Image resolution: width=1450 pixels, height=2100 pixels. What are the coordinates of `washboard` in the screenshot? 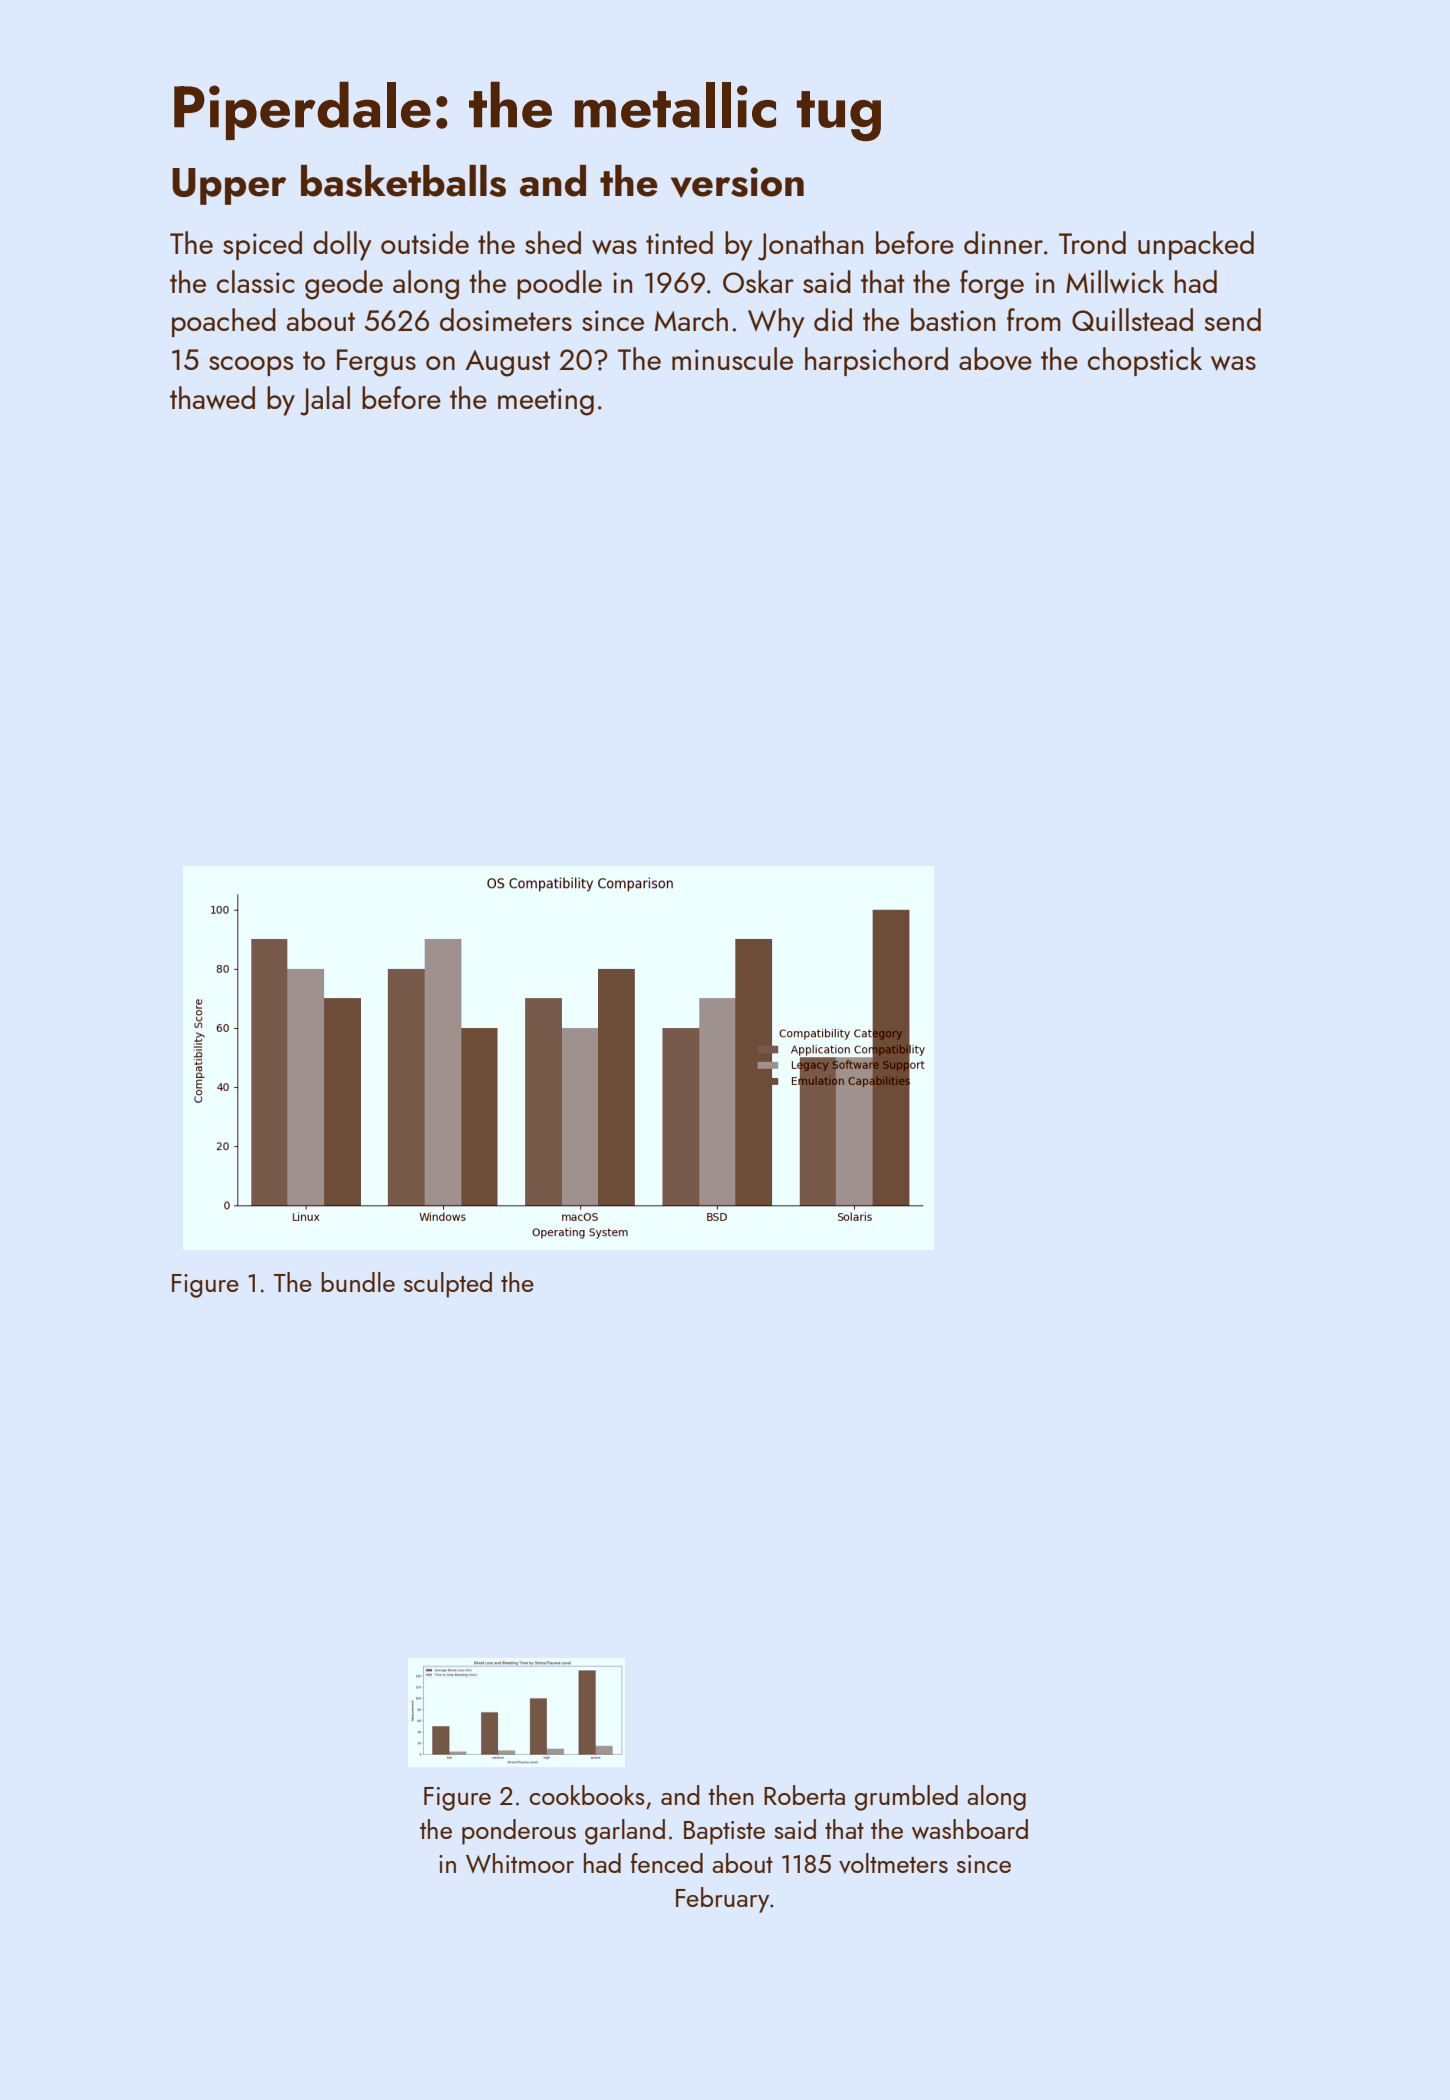 It's located at (970, 1829).
